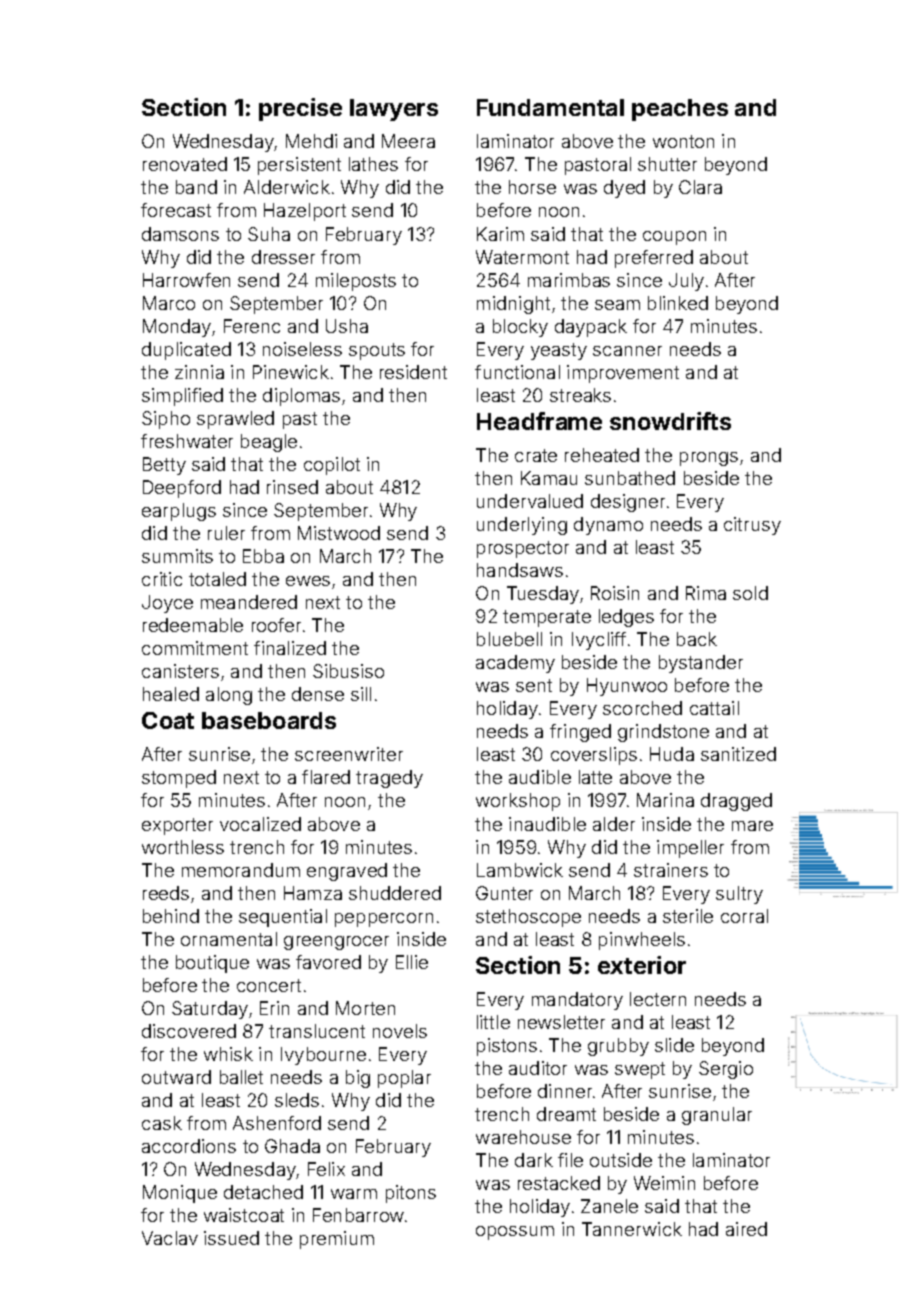 This screenshot has width=924, height=1311. I want to click on stomped, so click(179, 779).
